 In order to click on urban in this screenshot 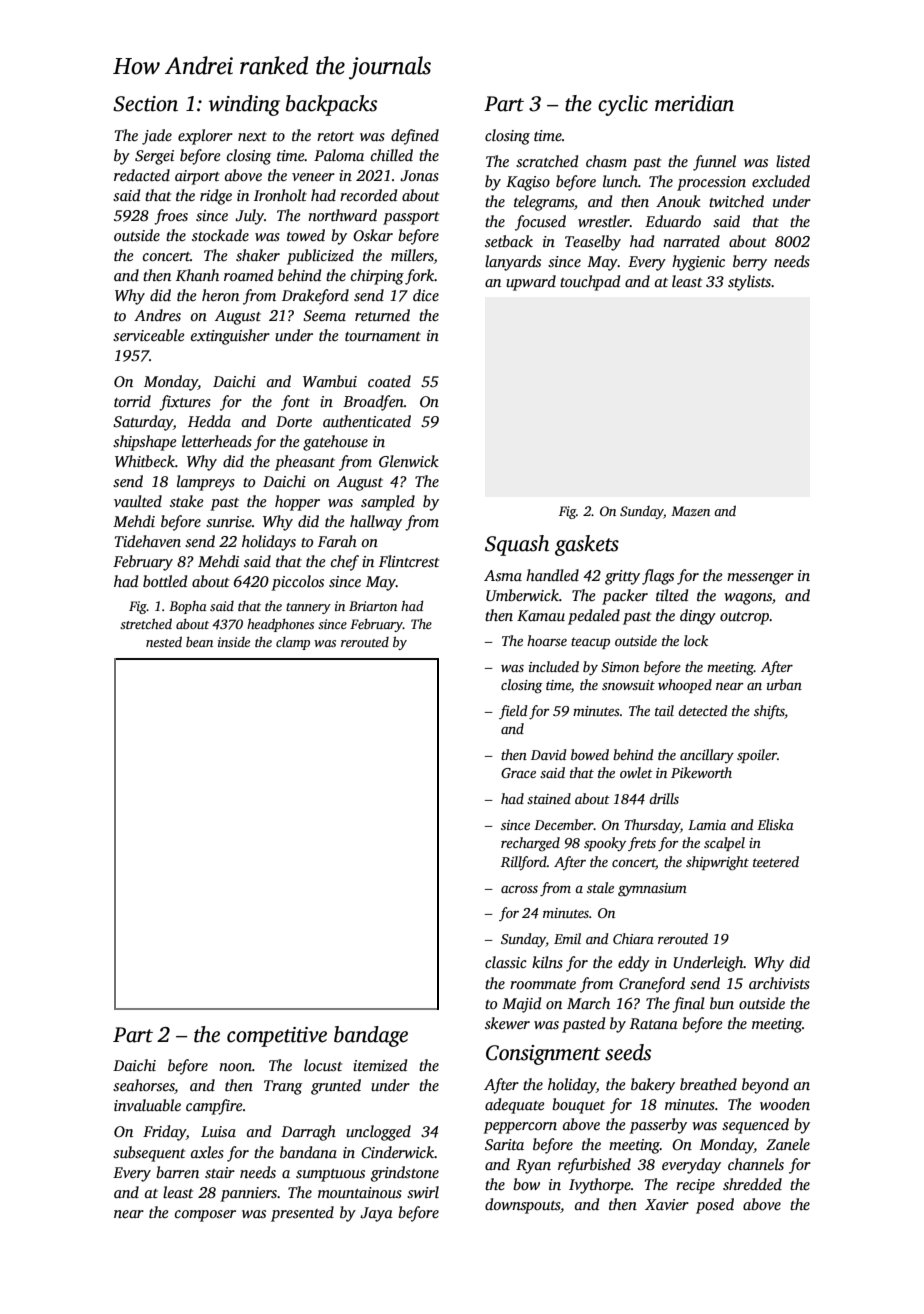, I will do `click(784, 684)`.
